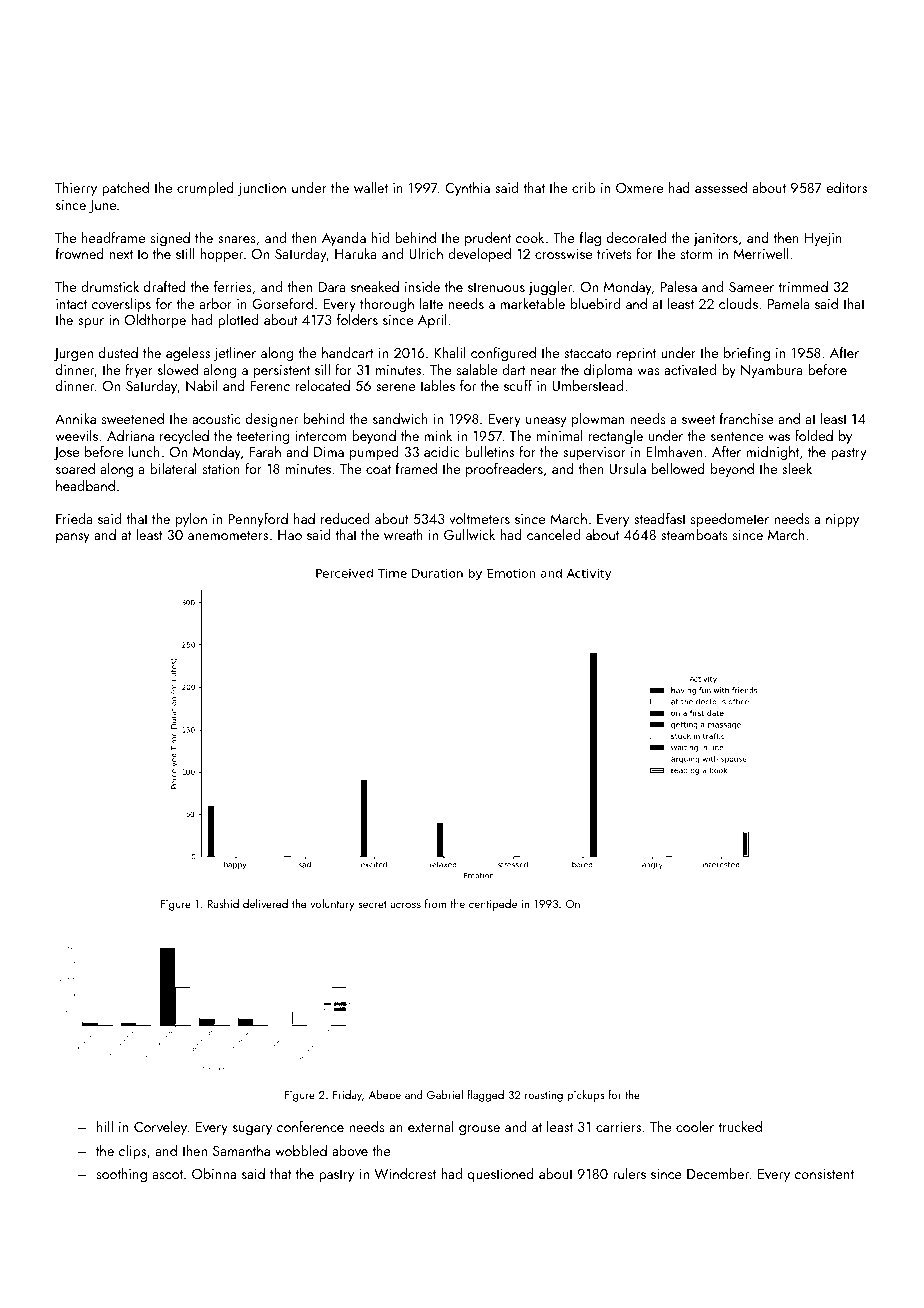  What do you see at coordinates (214, 1173) in the image?
I see `Obinna` at bounding box center [214, 1173].
